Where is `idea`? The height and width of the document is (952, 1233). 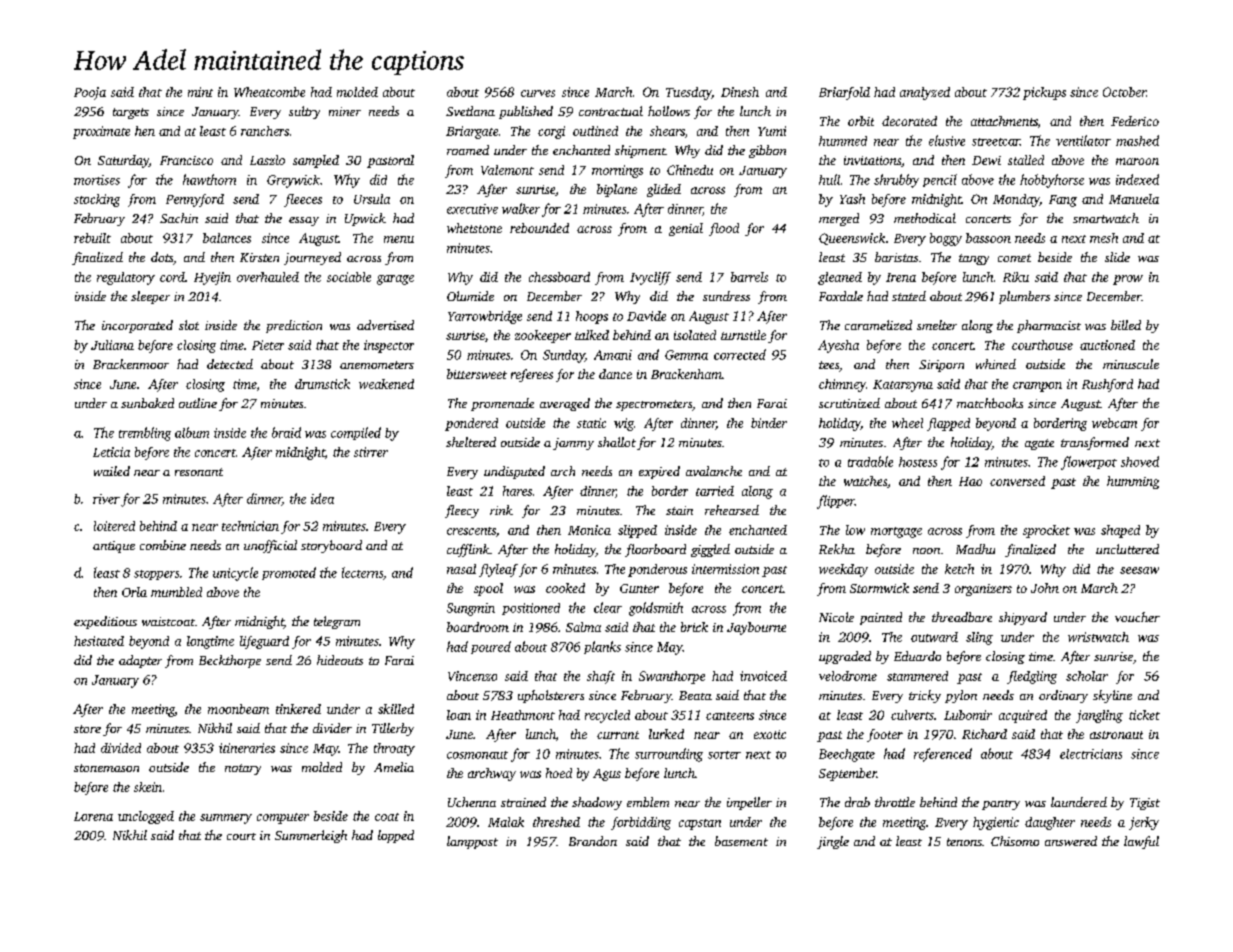 idea is located at coordinates (322, 498).
